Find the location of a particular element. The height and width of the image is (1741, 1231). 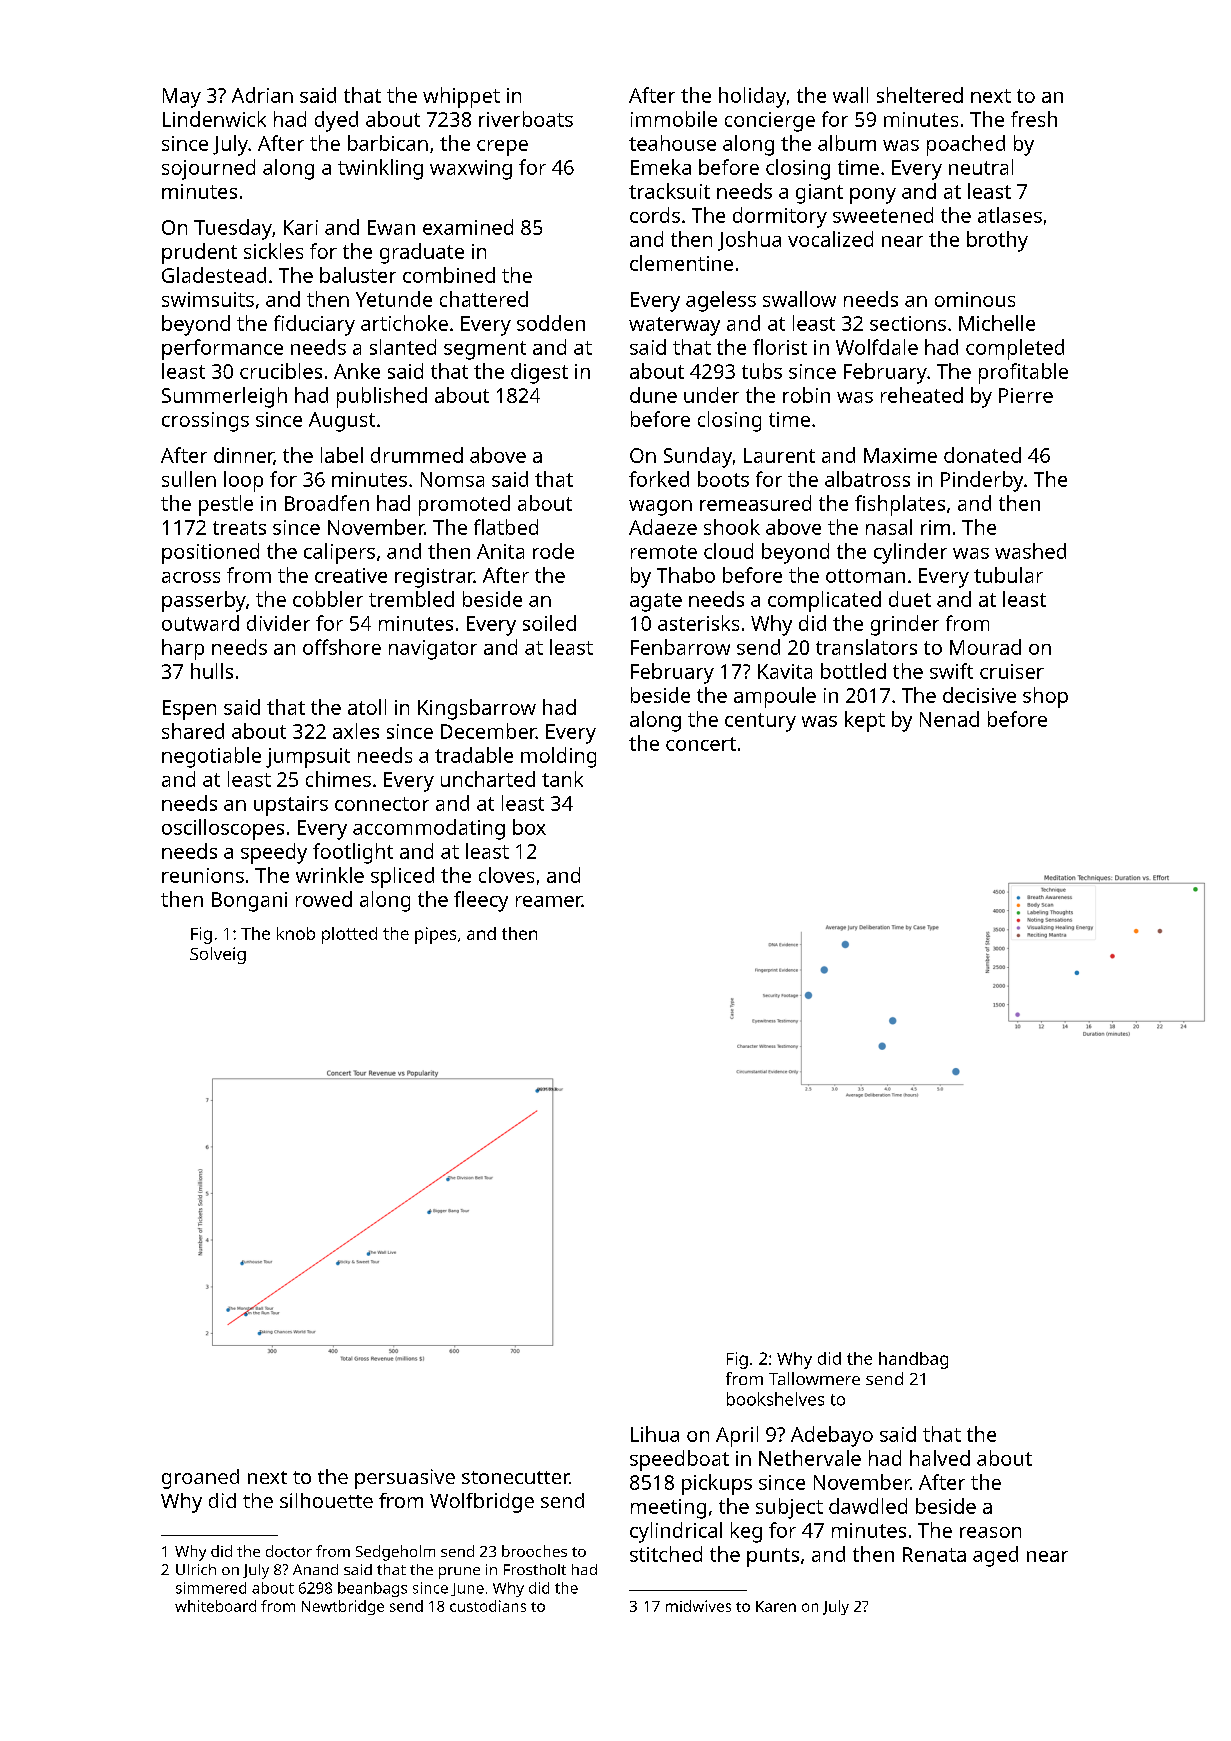

Adrian is located at coordinates (262, 95).
